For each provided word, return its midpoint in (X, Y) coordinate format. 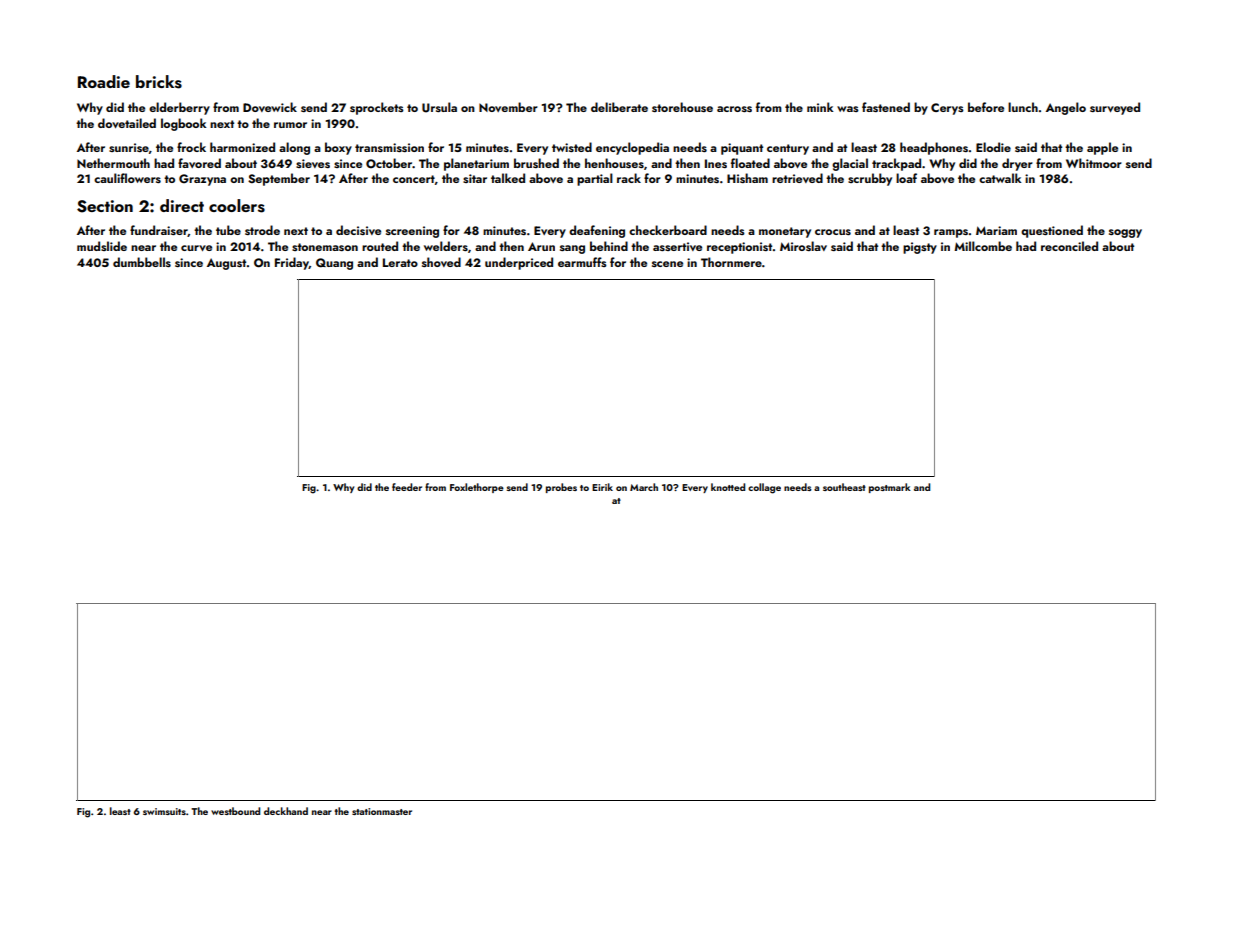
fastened (886, 107)
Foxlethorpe (477, 488)
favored (199, 163)
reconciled (1069, 246)
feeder (407, 487)
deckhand (286, 811)
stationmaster (382, 811)
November (508, 107)
